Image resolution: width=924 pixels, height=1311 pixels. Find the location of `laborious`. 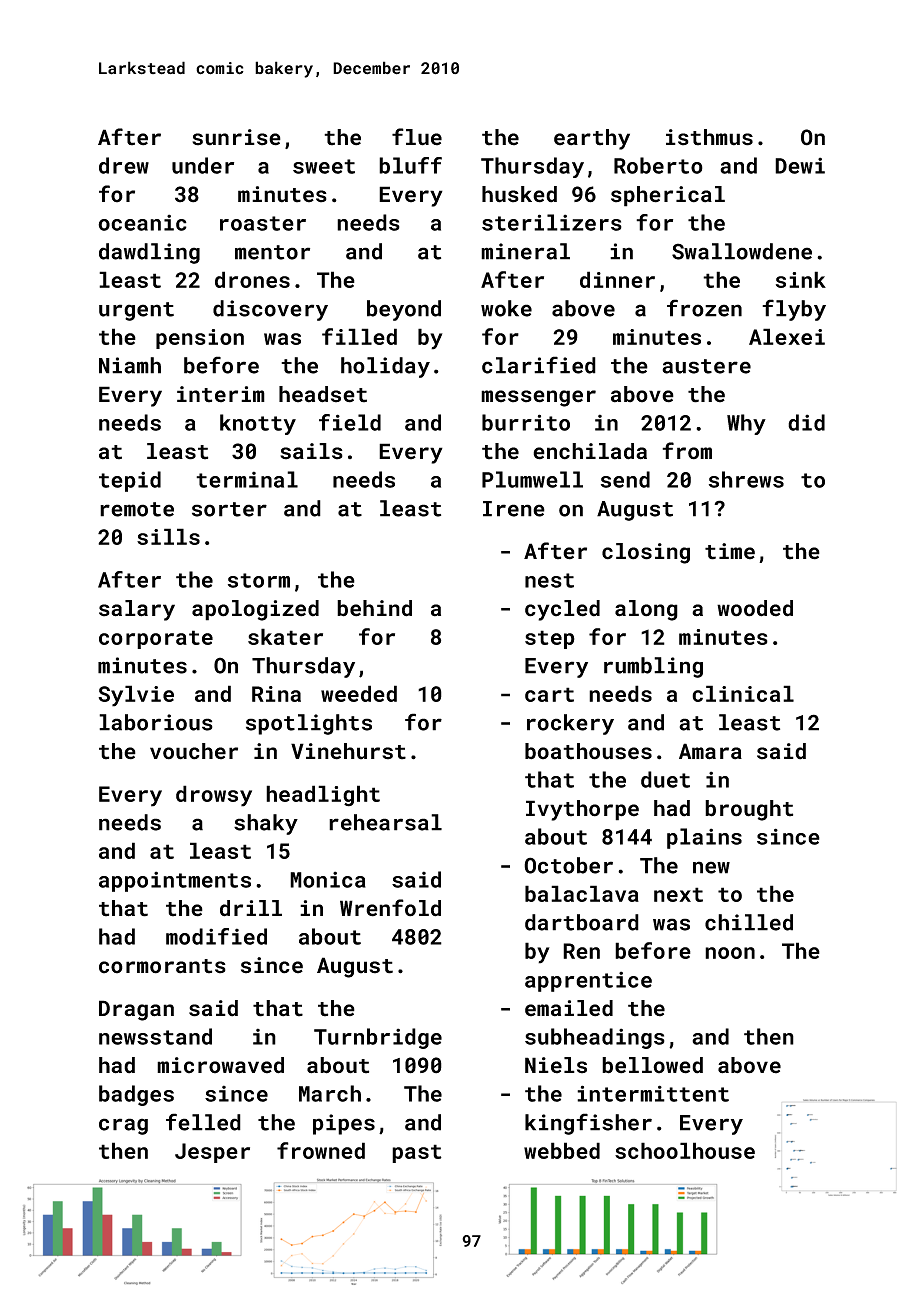

laborious is located at coordinates (156, 722).
